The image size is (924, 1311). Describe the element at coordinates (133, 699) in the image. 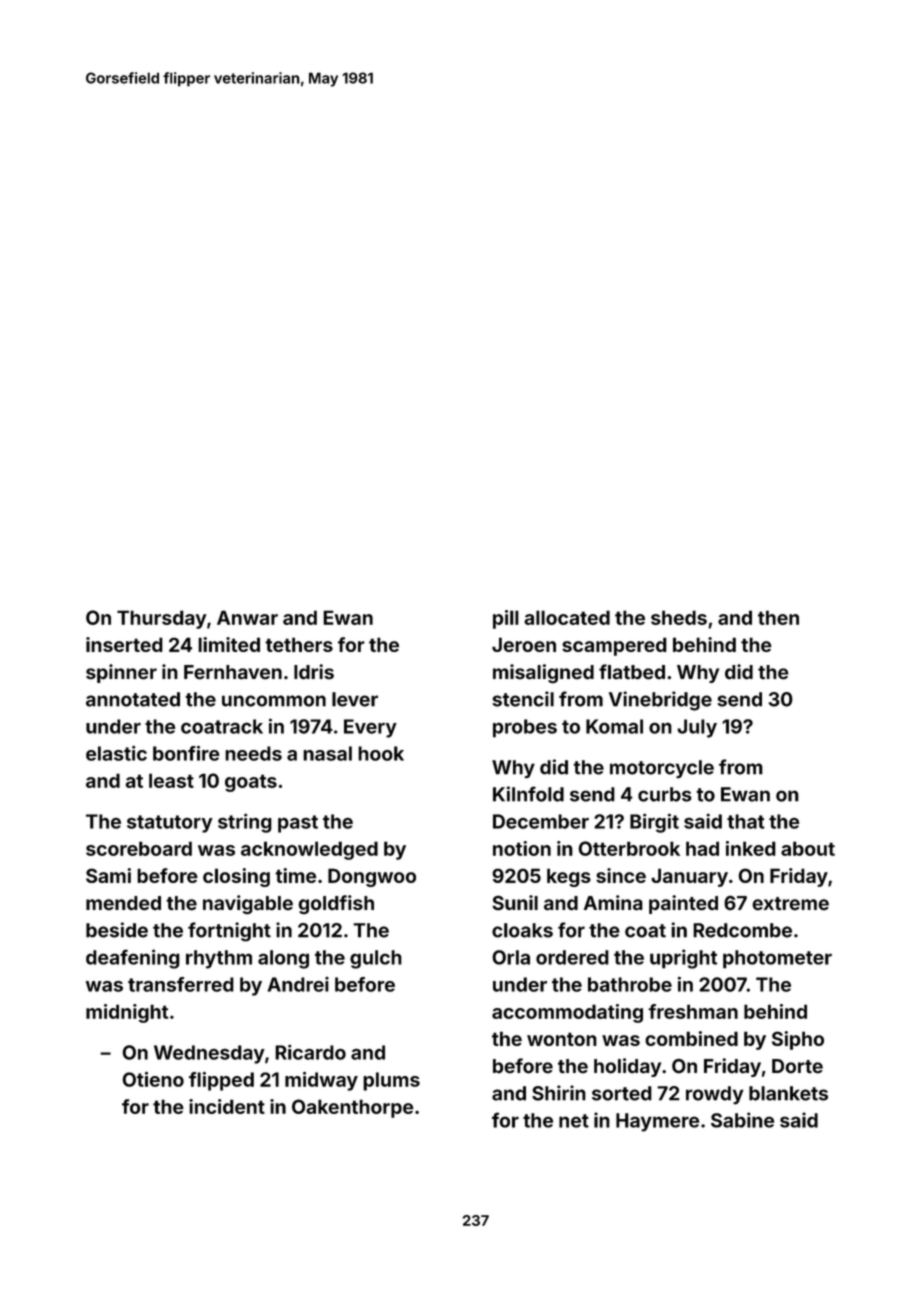

I see `annotated` at that location.
